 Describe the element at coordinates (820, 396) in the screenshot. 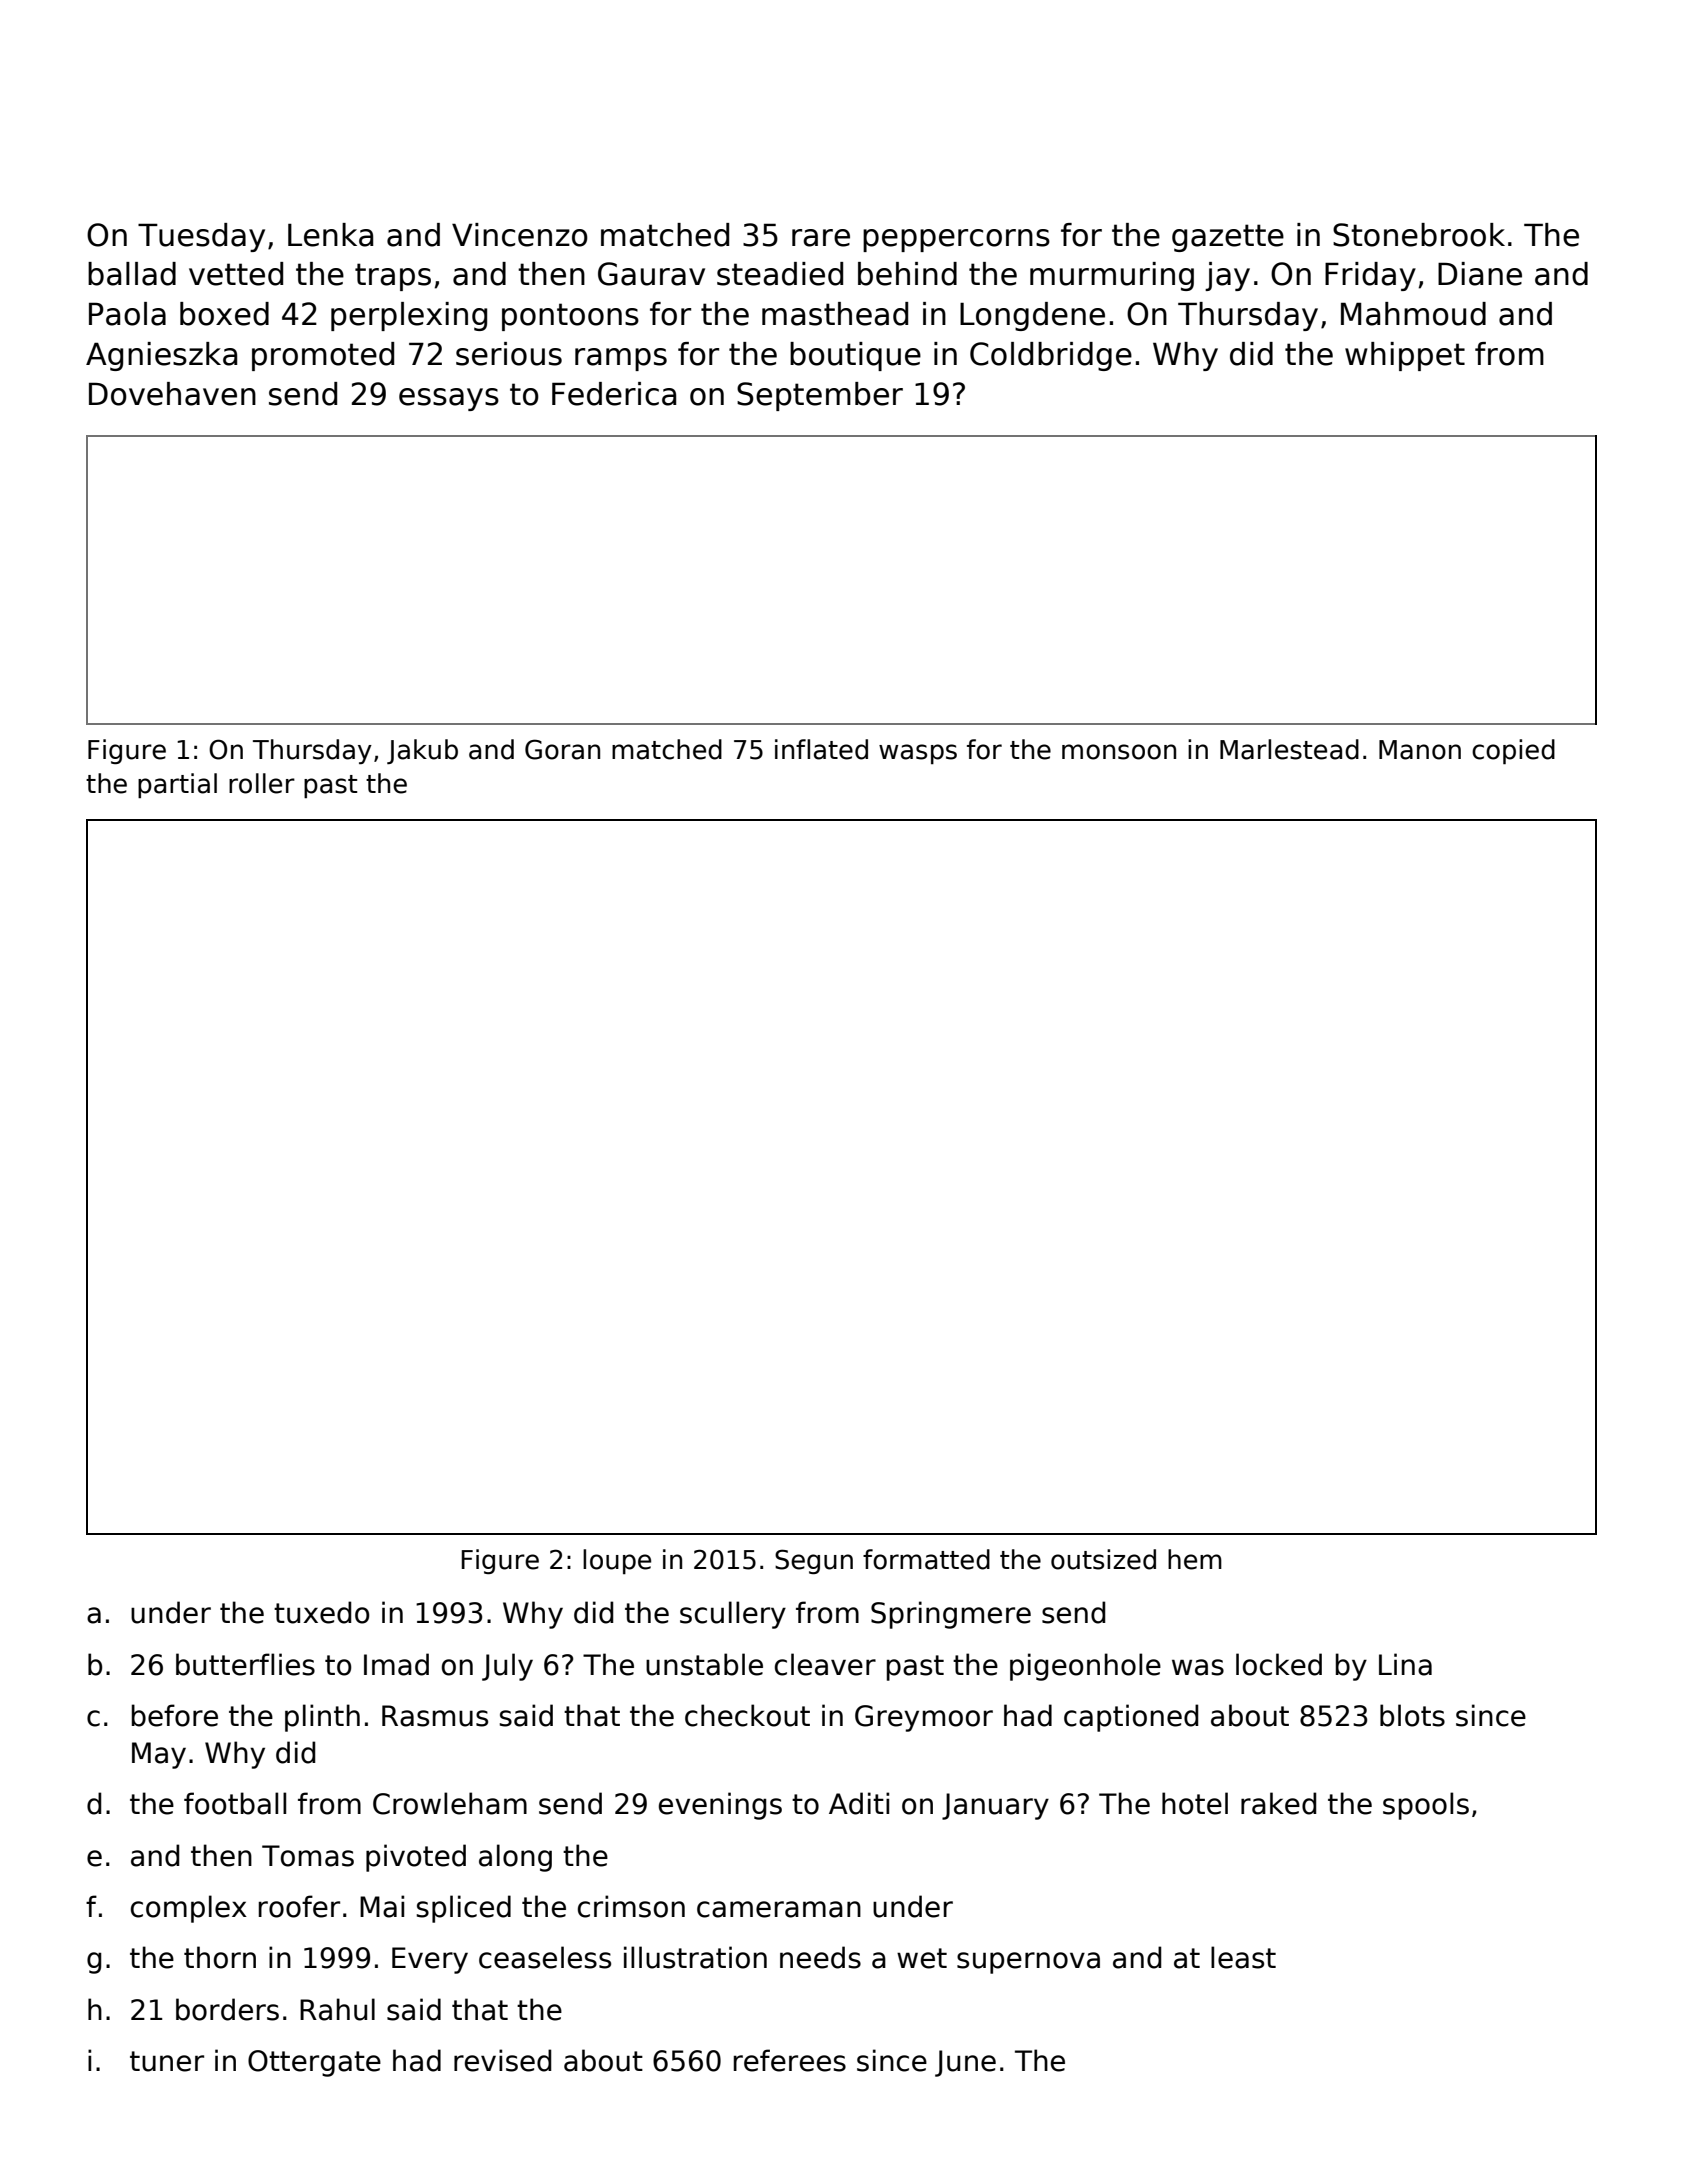

I see `September` at that location.
